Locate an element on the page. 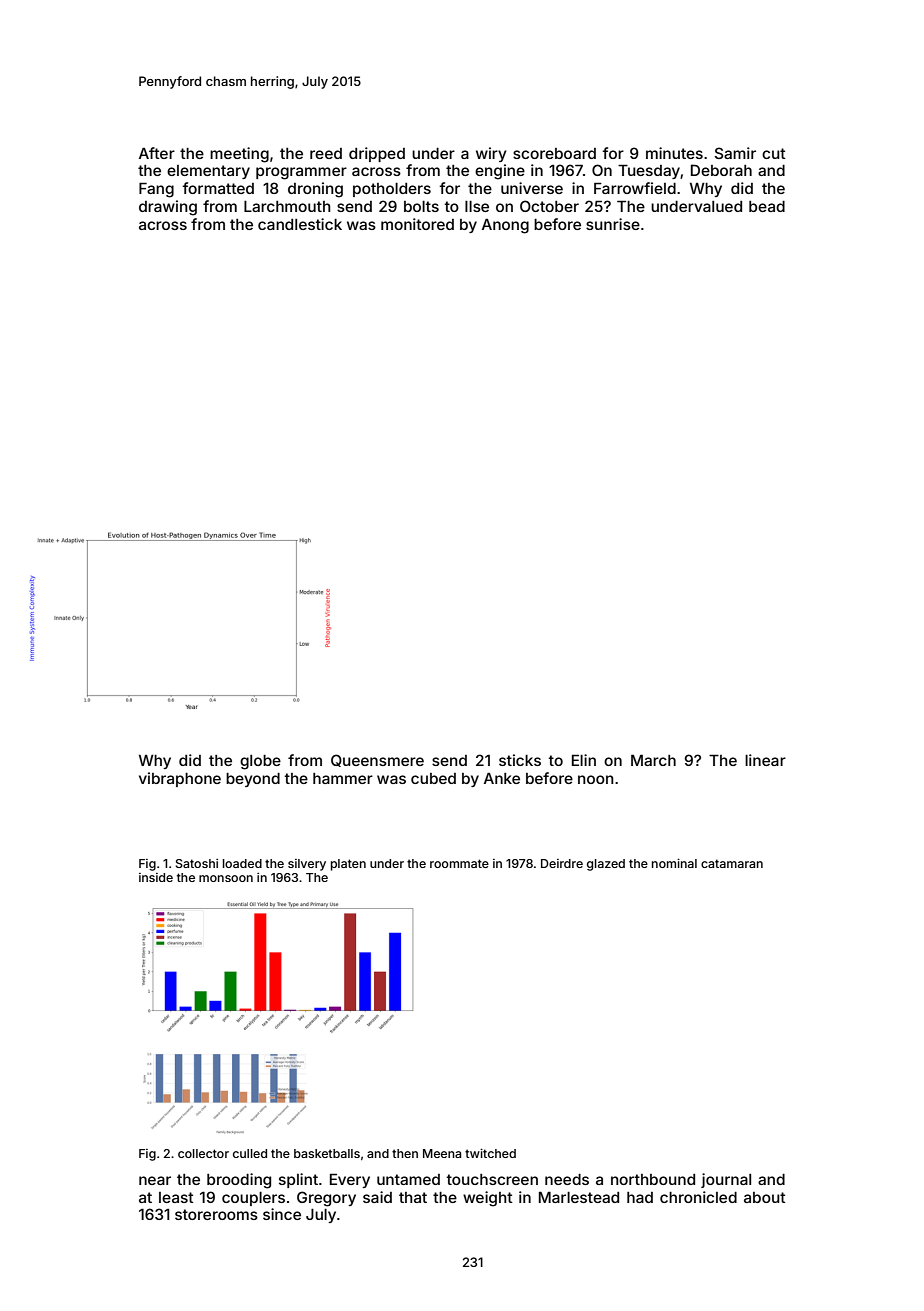  least is located at coordinates (176, 1197).
